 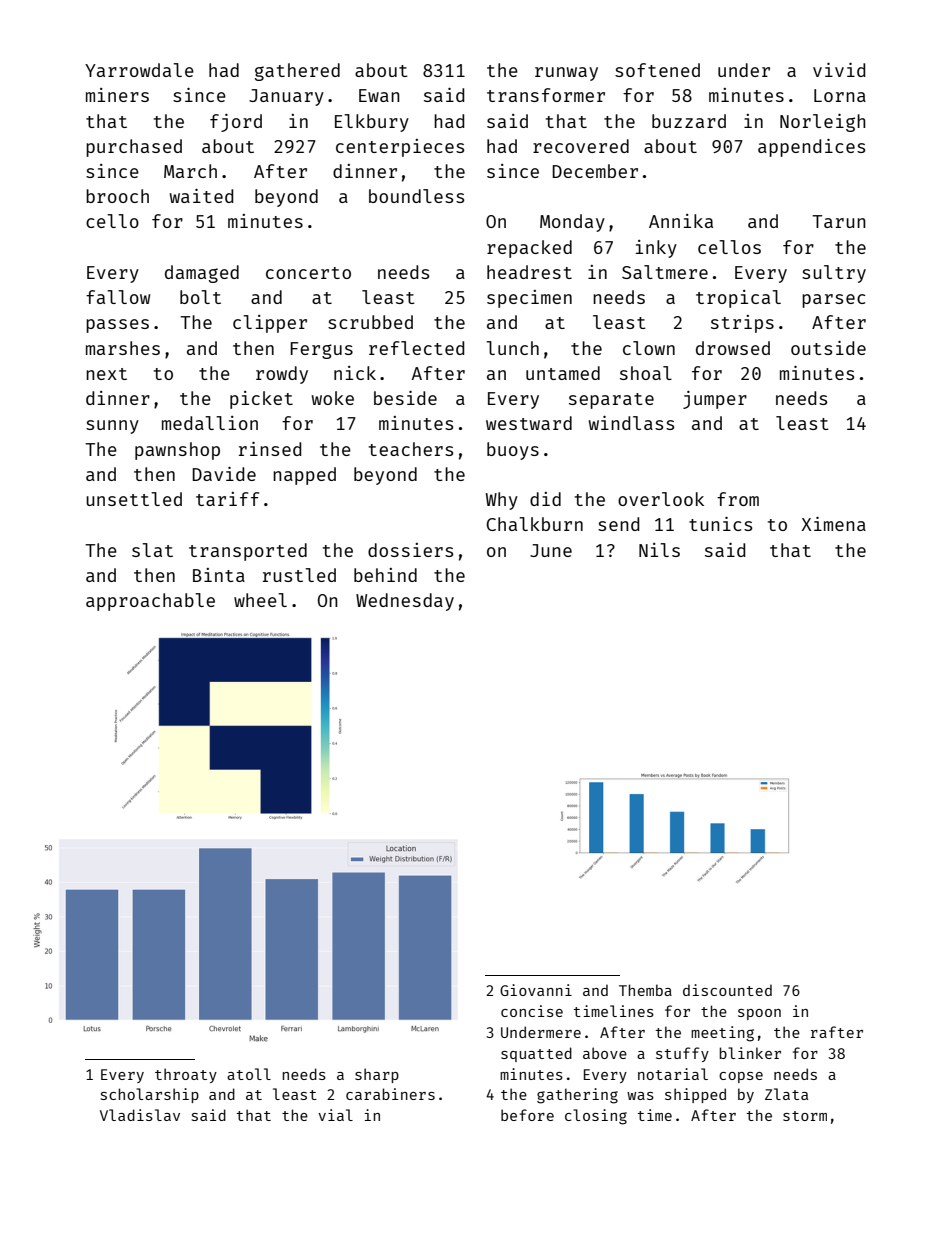 What do you see at coordinates (833, 524) in the screenshot?
I see `Ximena` at bounding box center [833, 524].
